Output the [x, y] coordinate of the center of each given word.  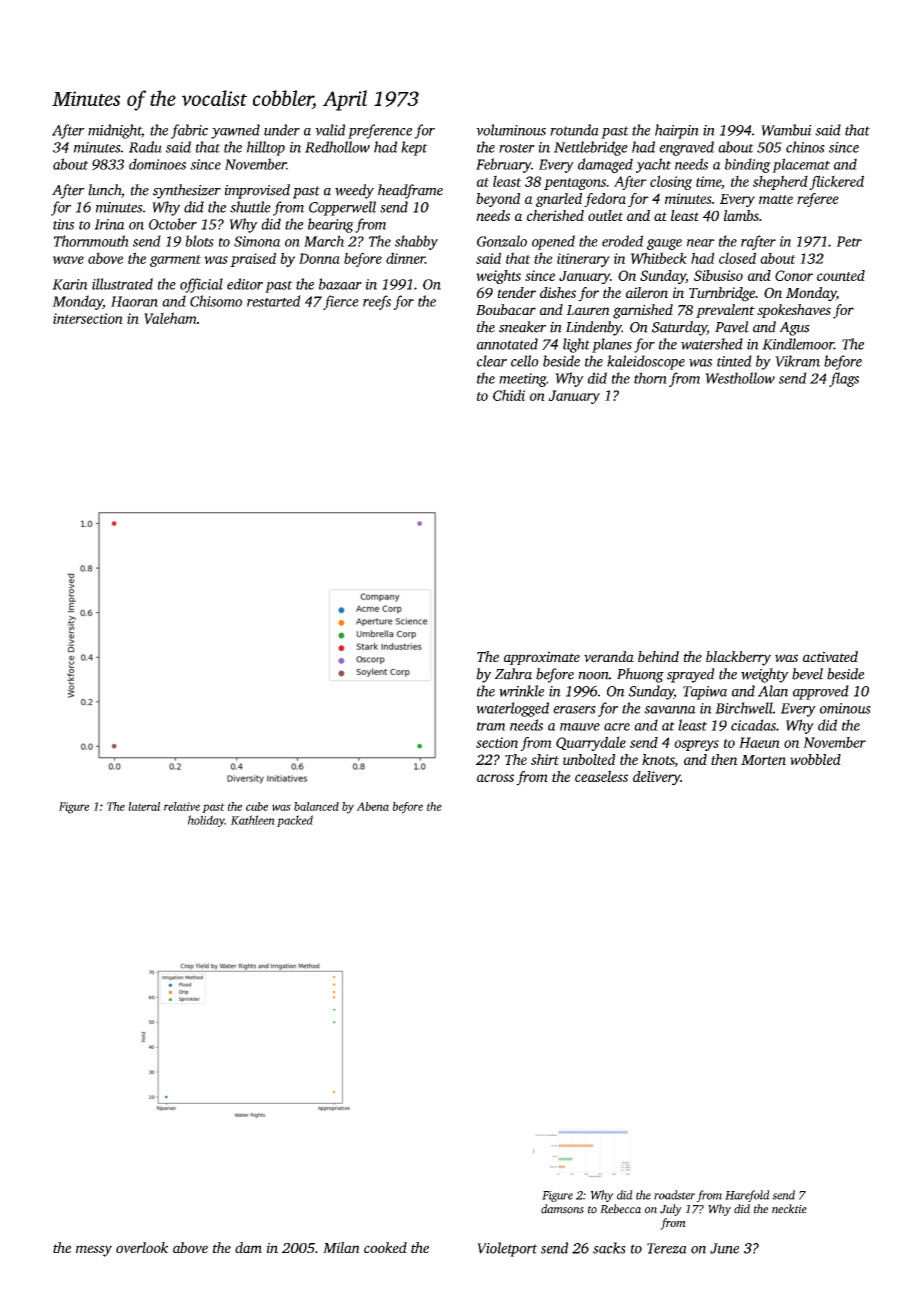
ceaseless [601, 776]
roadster [674, 1195]
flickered [836, 182]
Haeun [759, 742]
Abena [372, 806]
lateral [144, 806]
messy [94, 1251]
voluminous [511, 130]
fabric [189, 131]
